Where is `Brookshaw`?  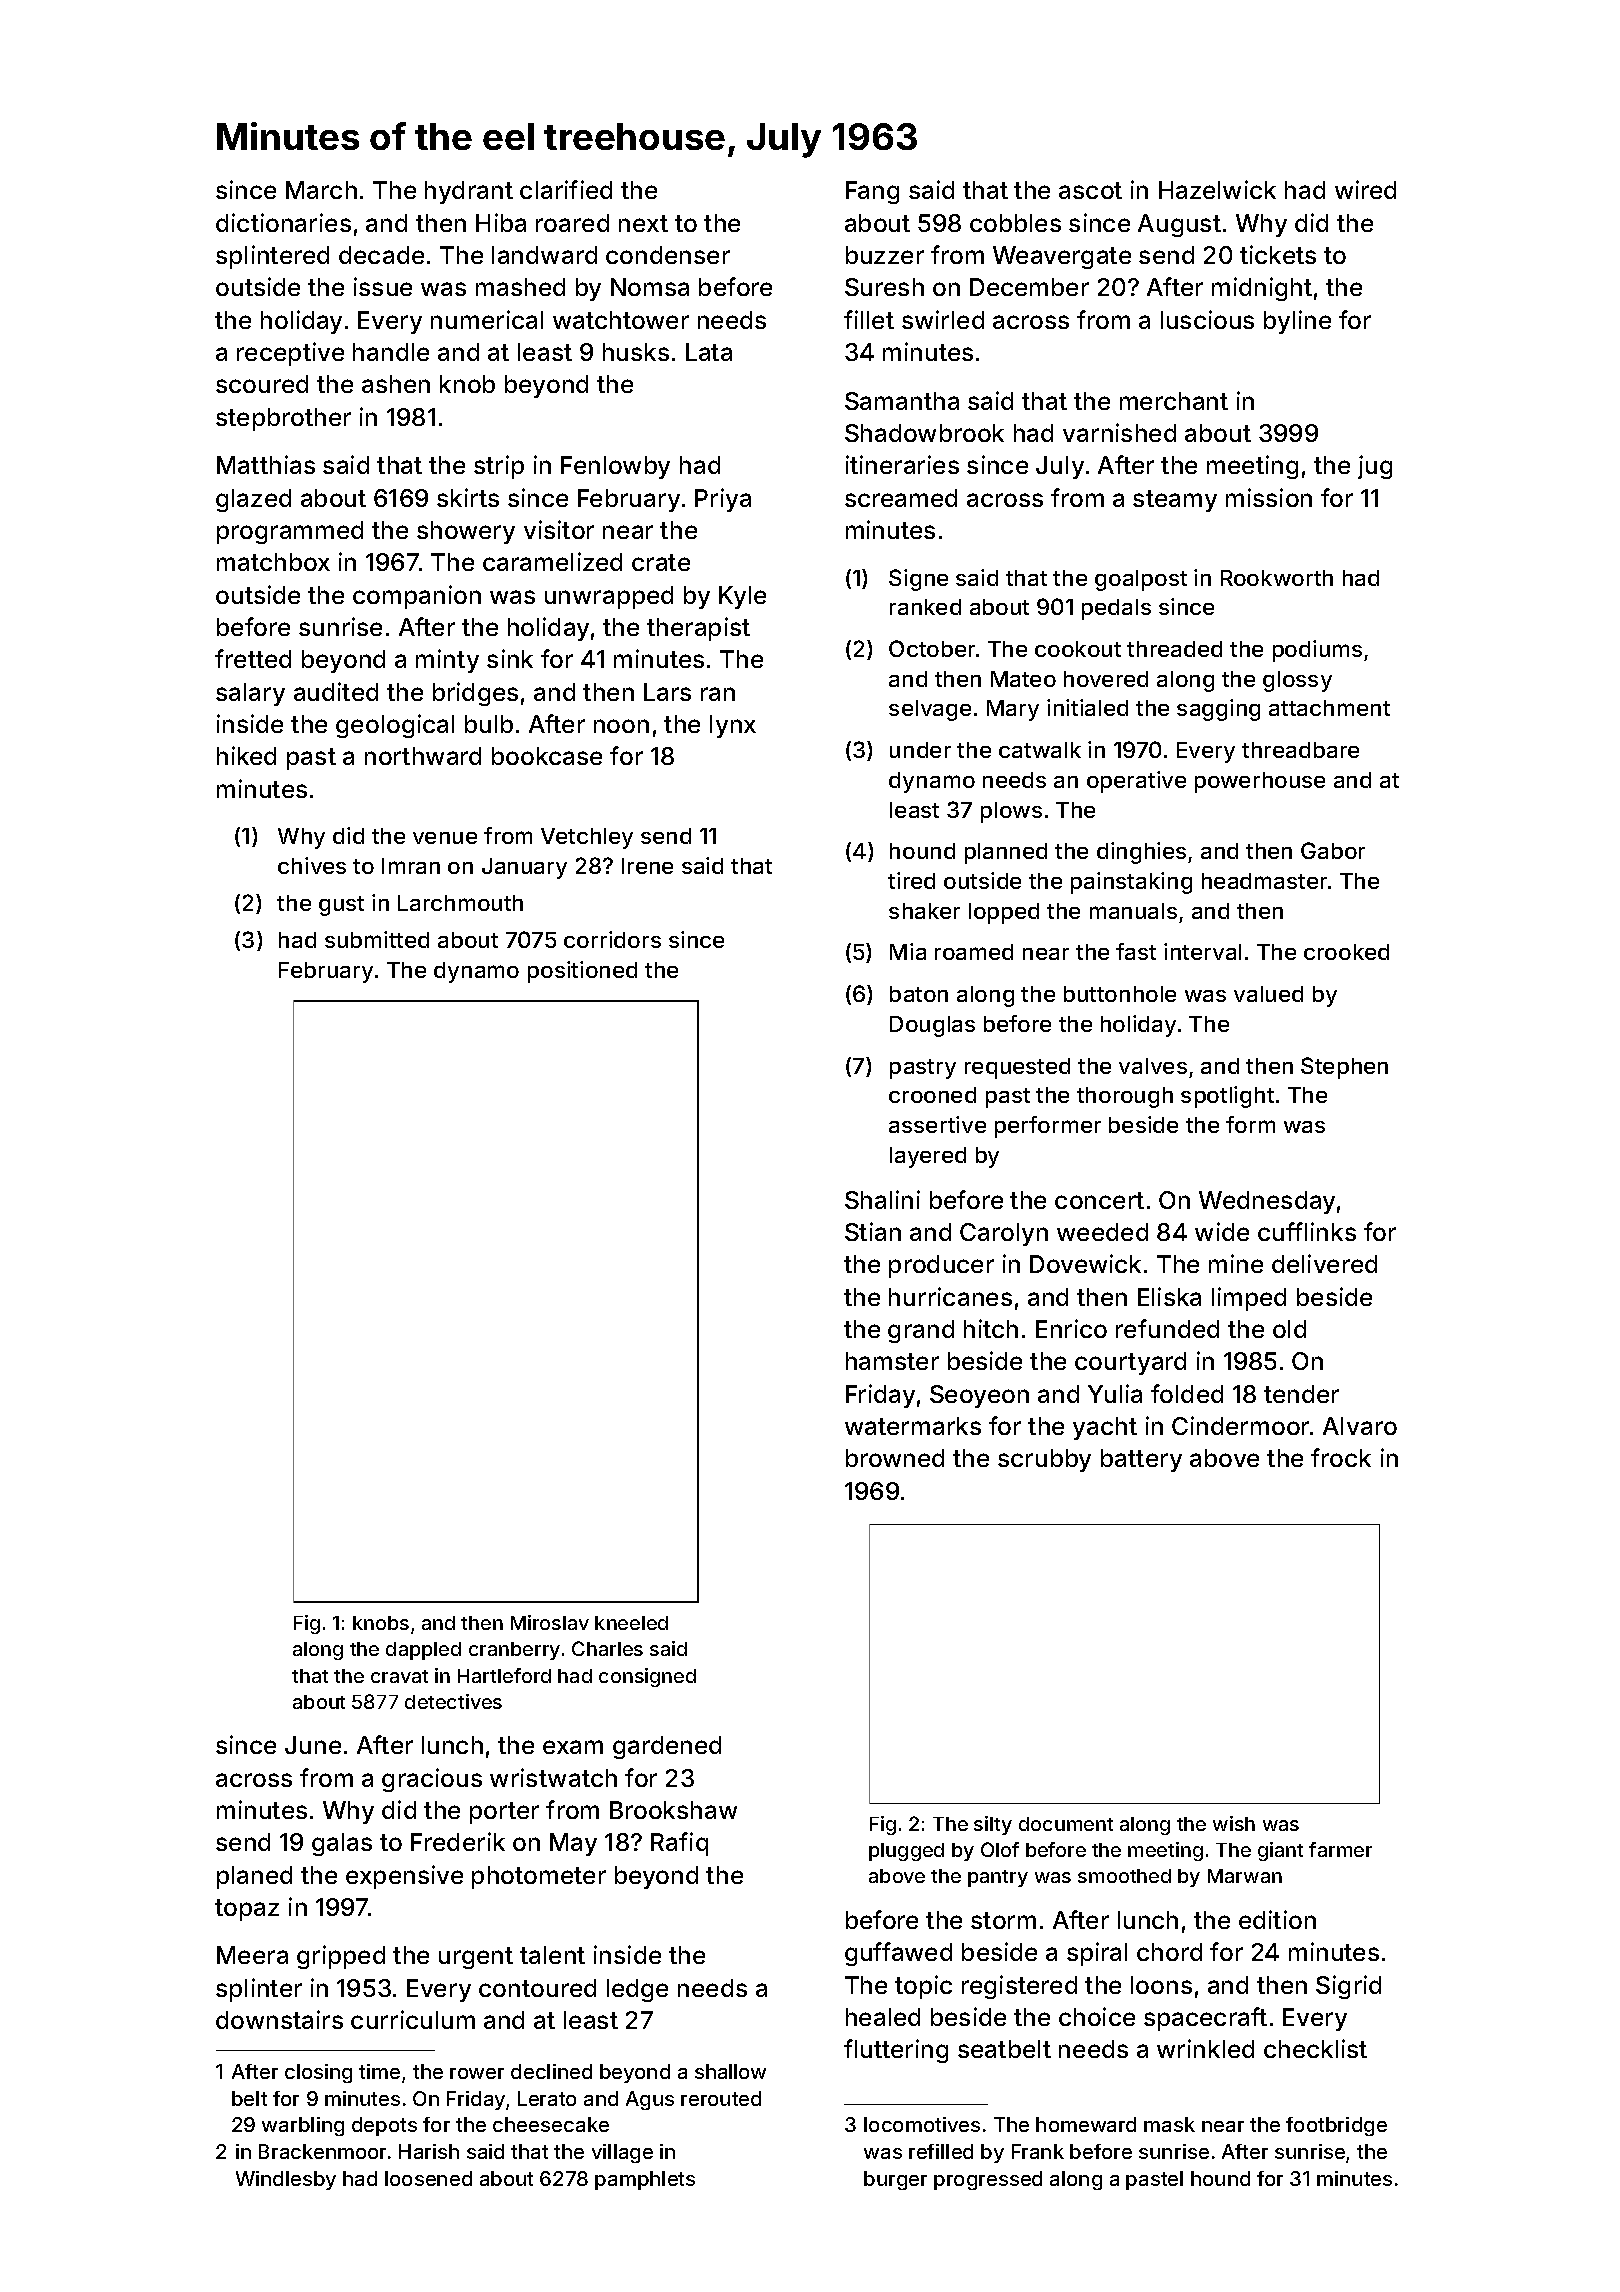
Brookshaw is located at coordinates (673, 1810).
